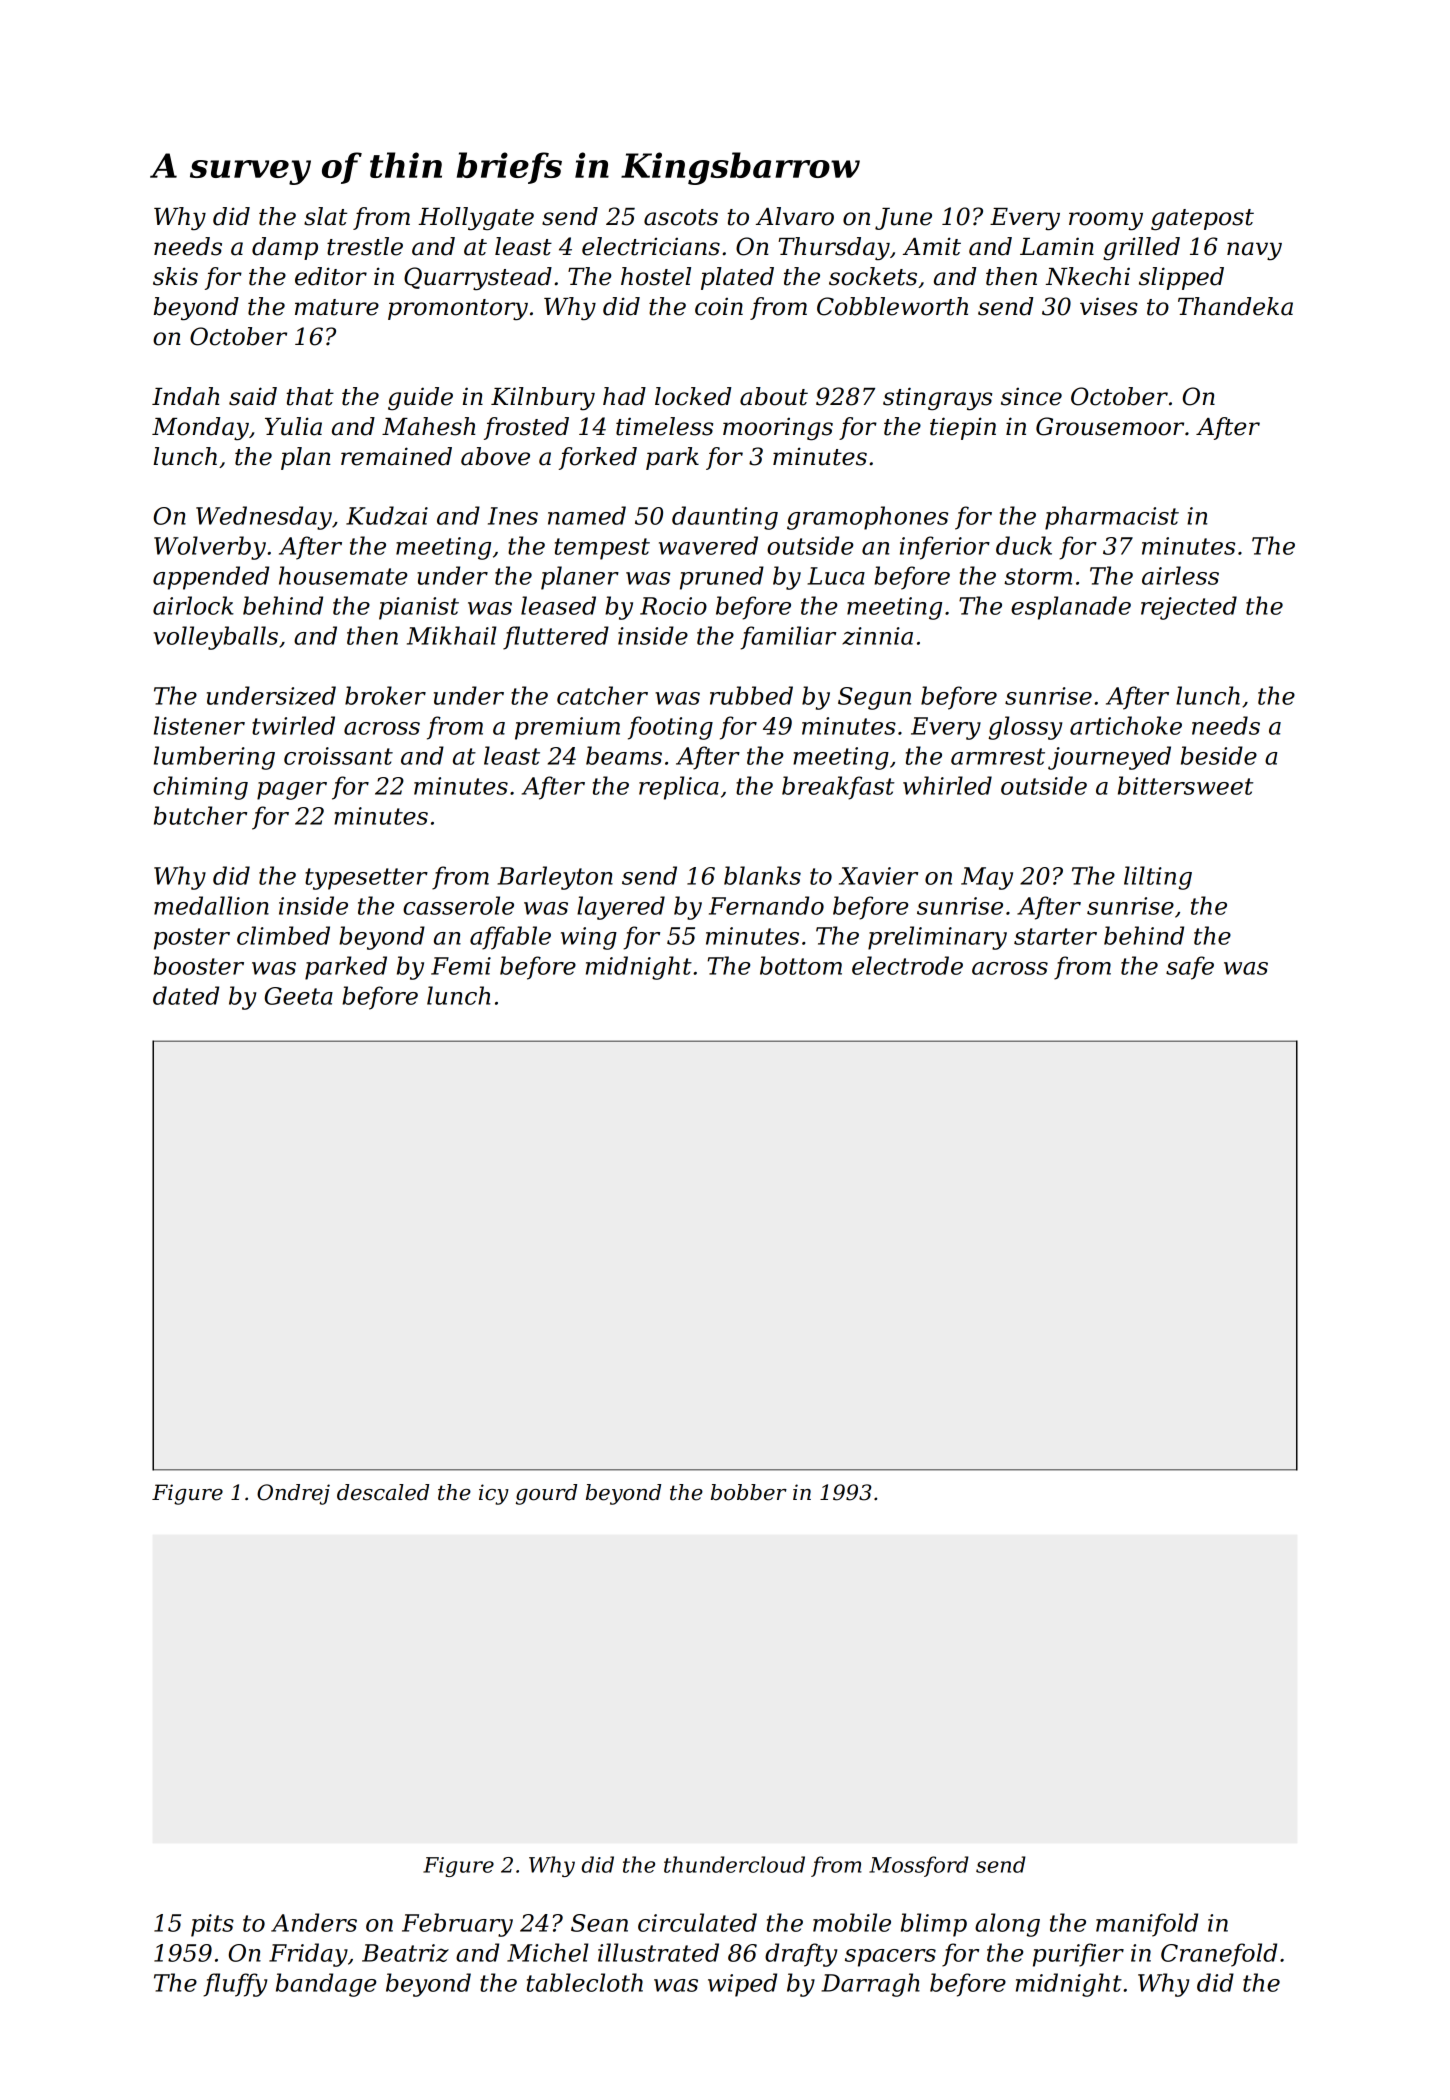 The image size is (1450, 2100). What do you see at coordinates (212, 1925) in the document?
I see `pits` at bounding box center [212, 1925].
